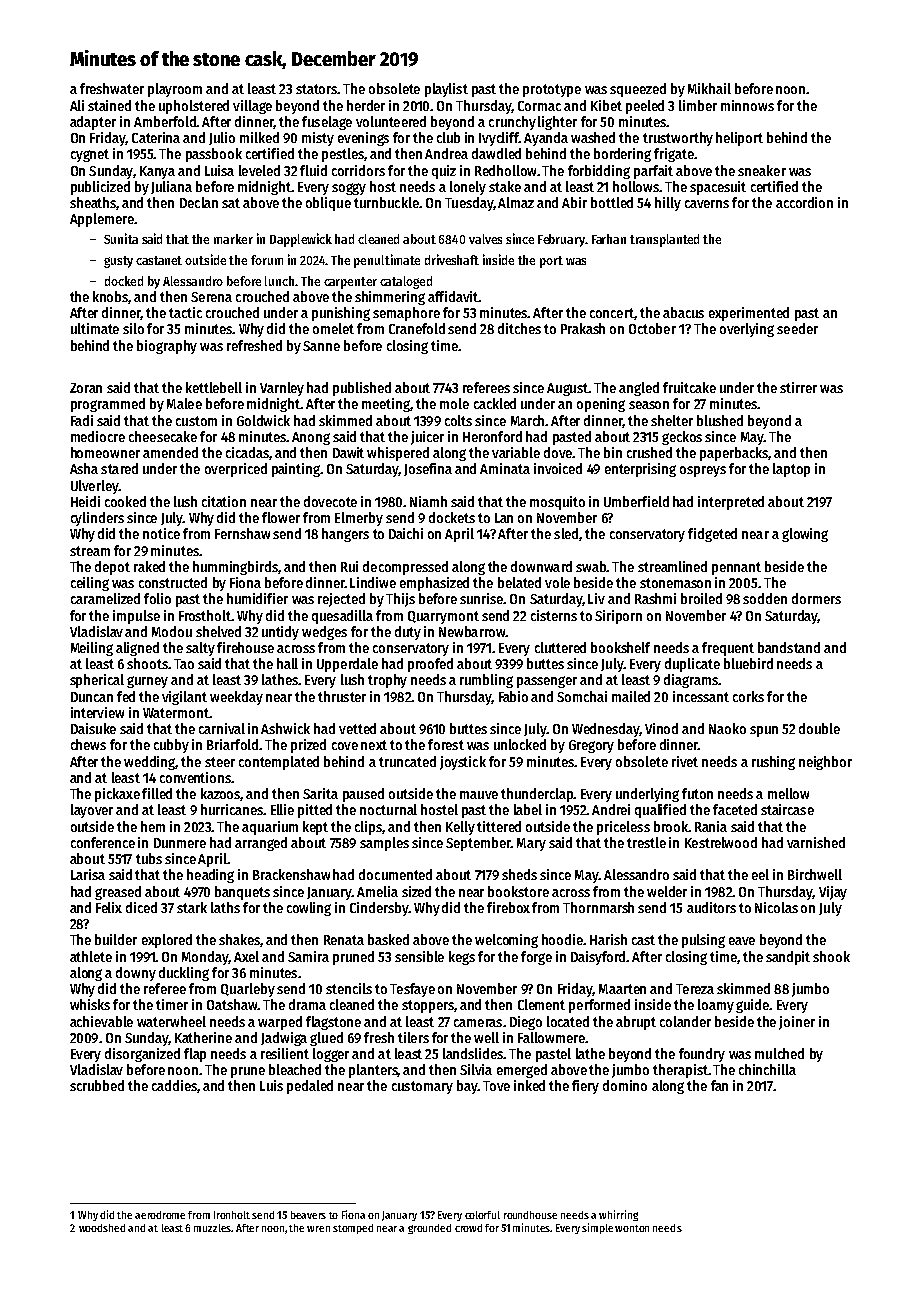  Describe the element at coordinates (93, 123) in the page. I see `adapter` at that location.
